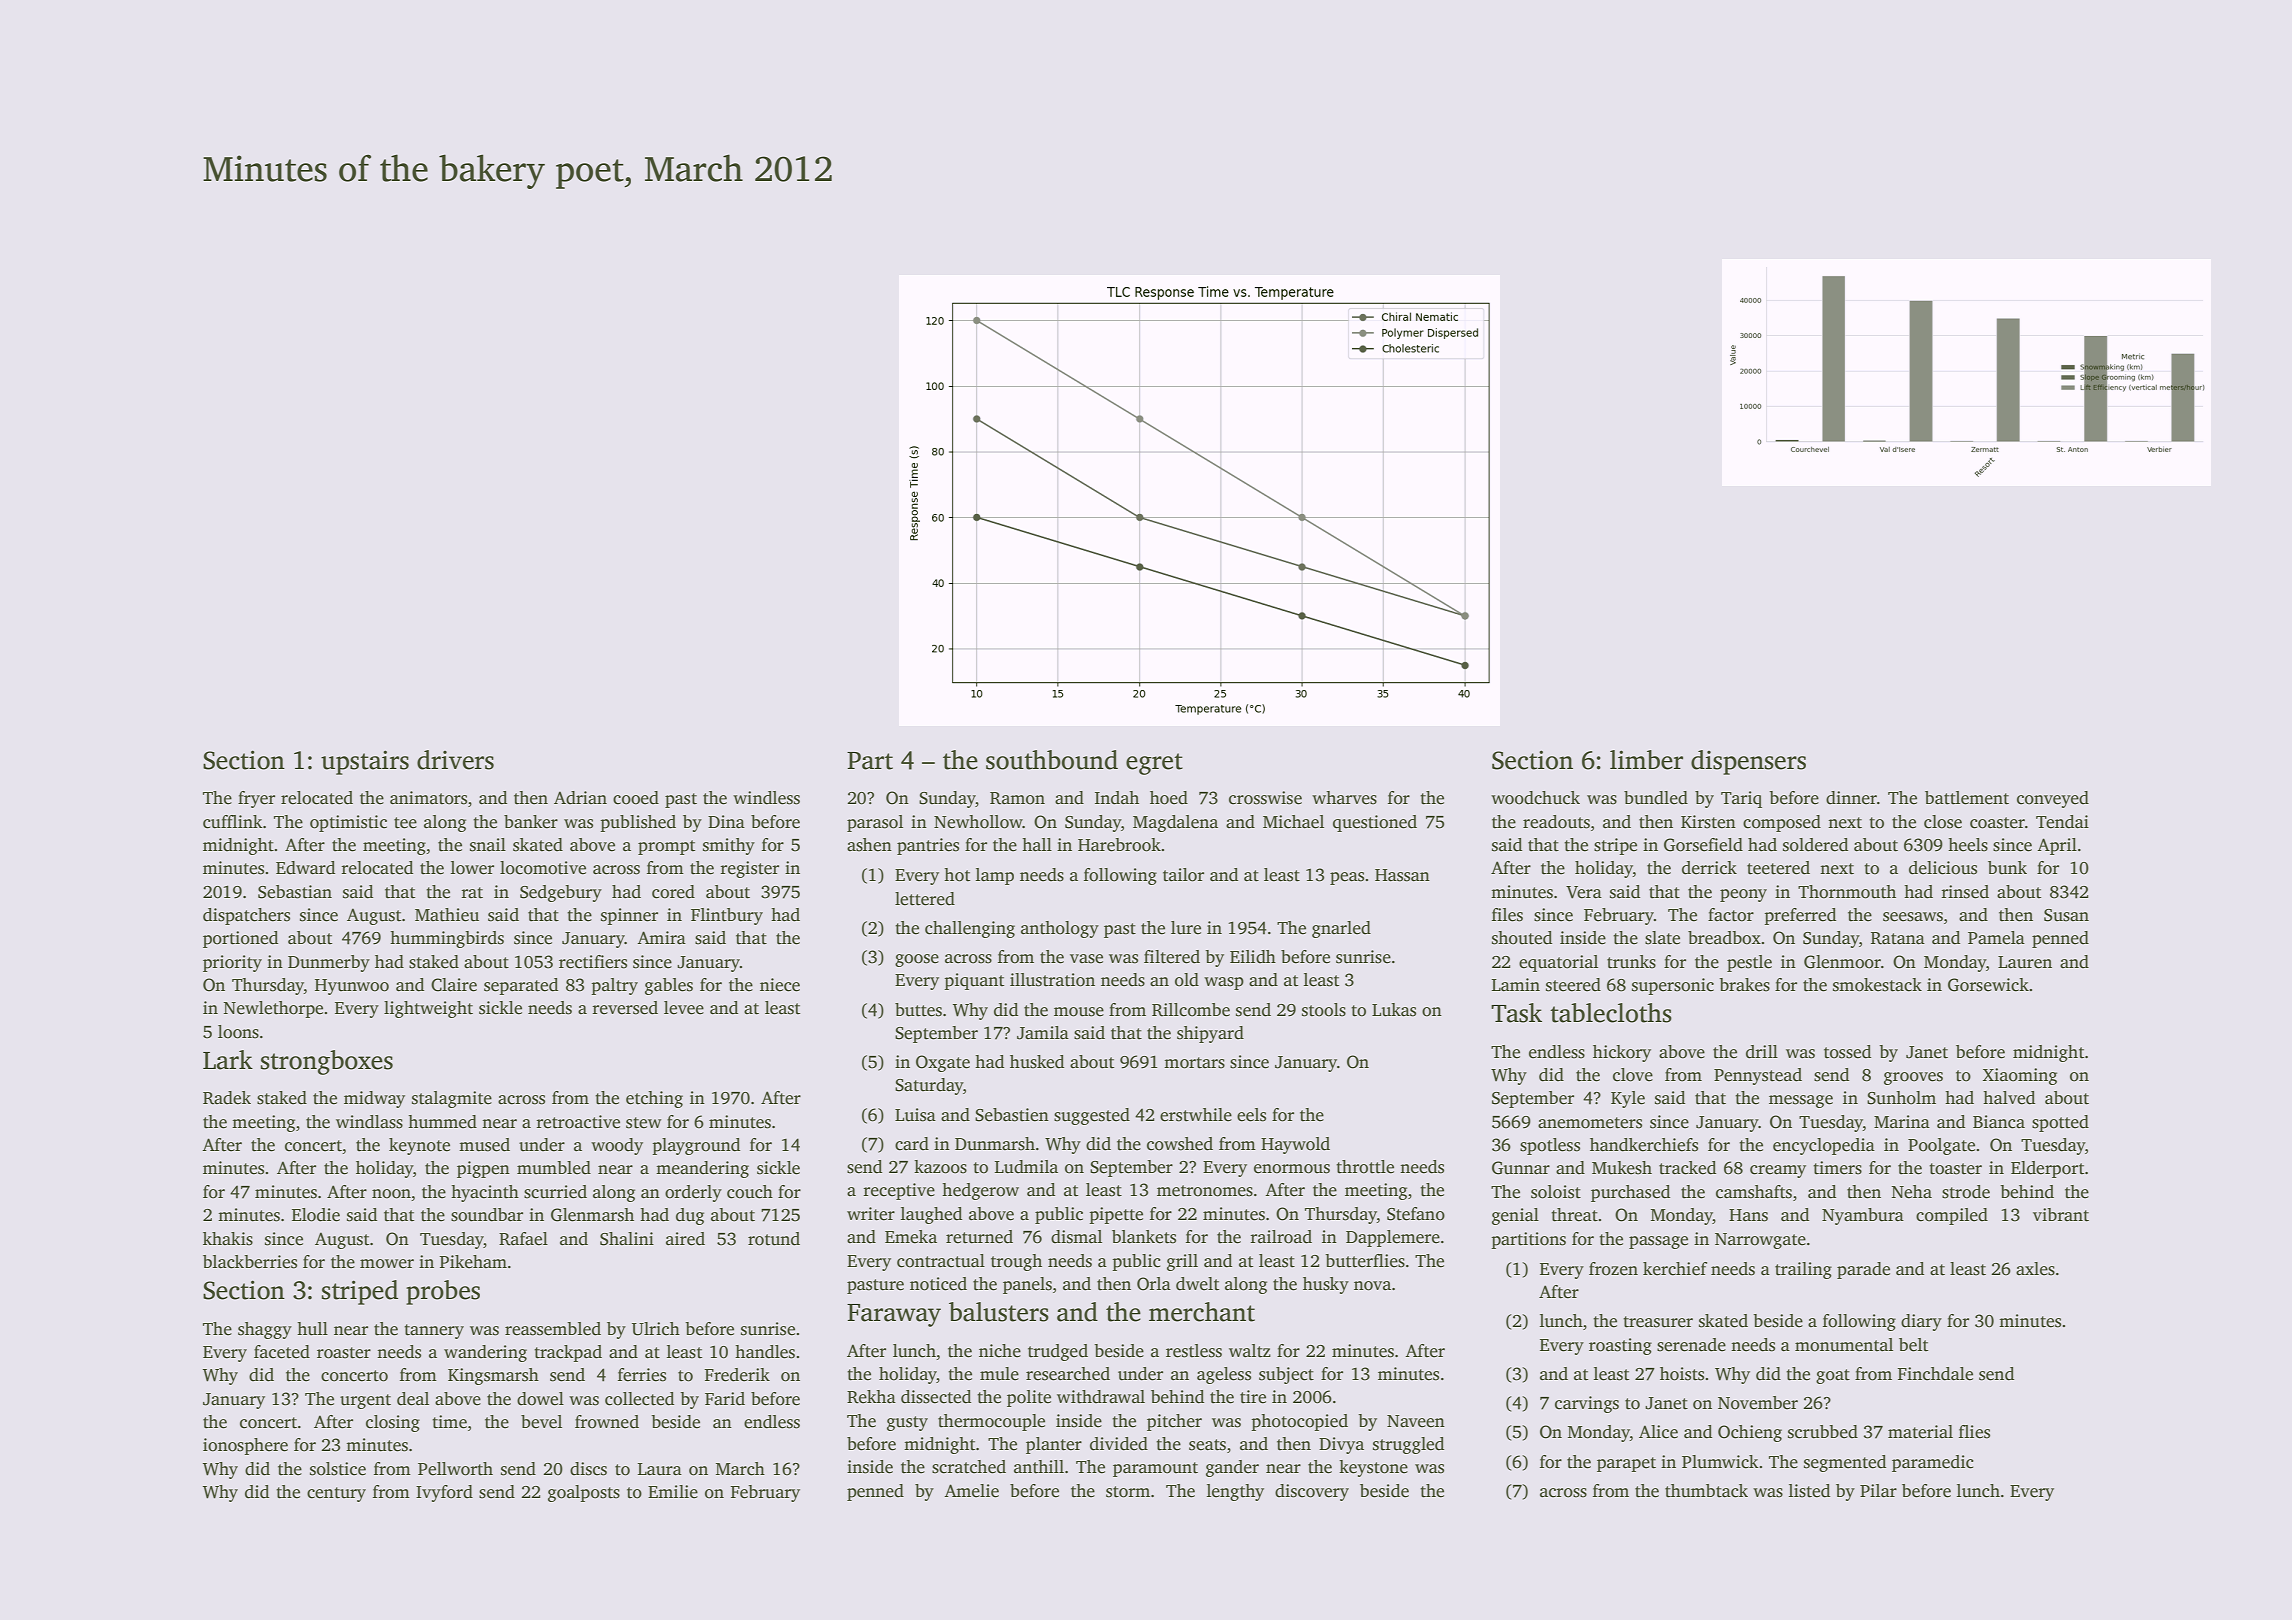  Describe the element at coordinates (1988, 985) in the screenshot. I see `Gorsewick` at that location.
